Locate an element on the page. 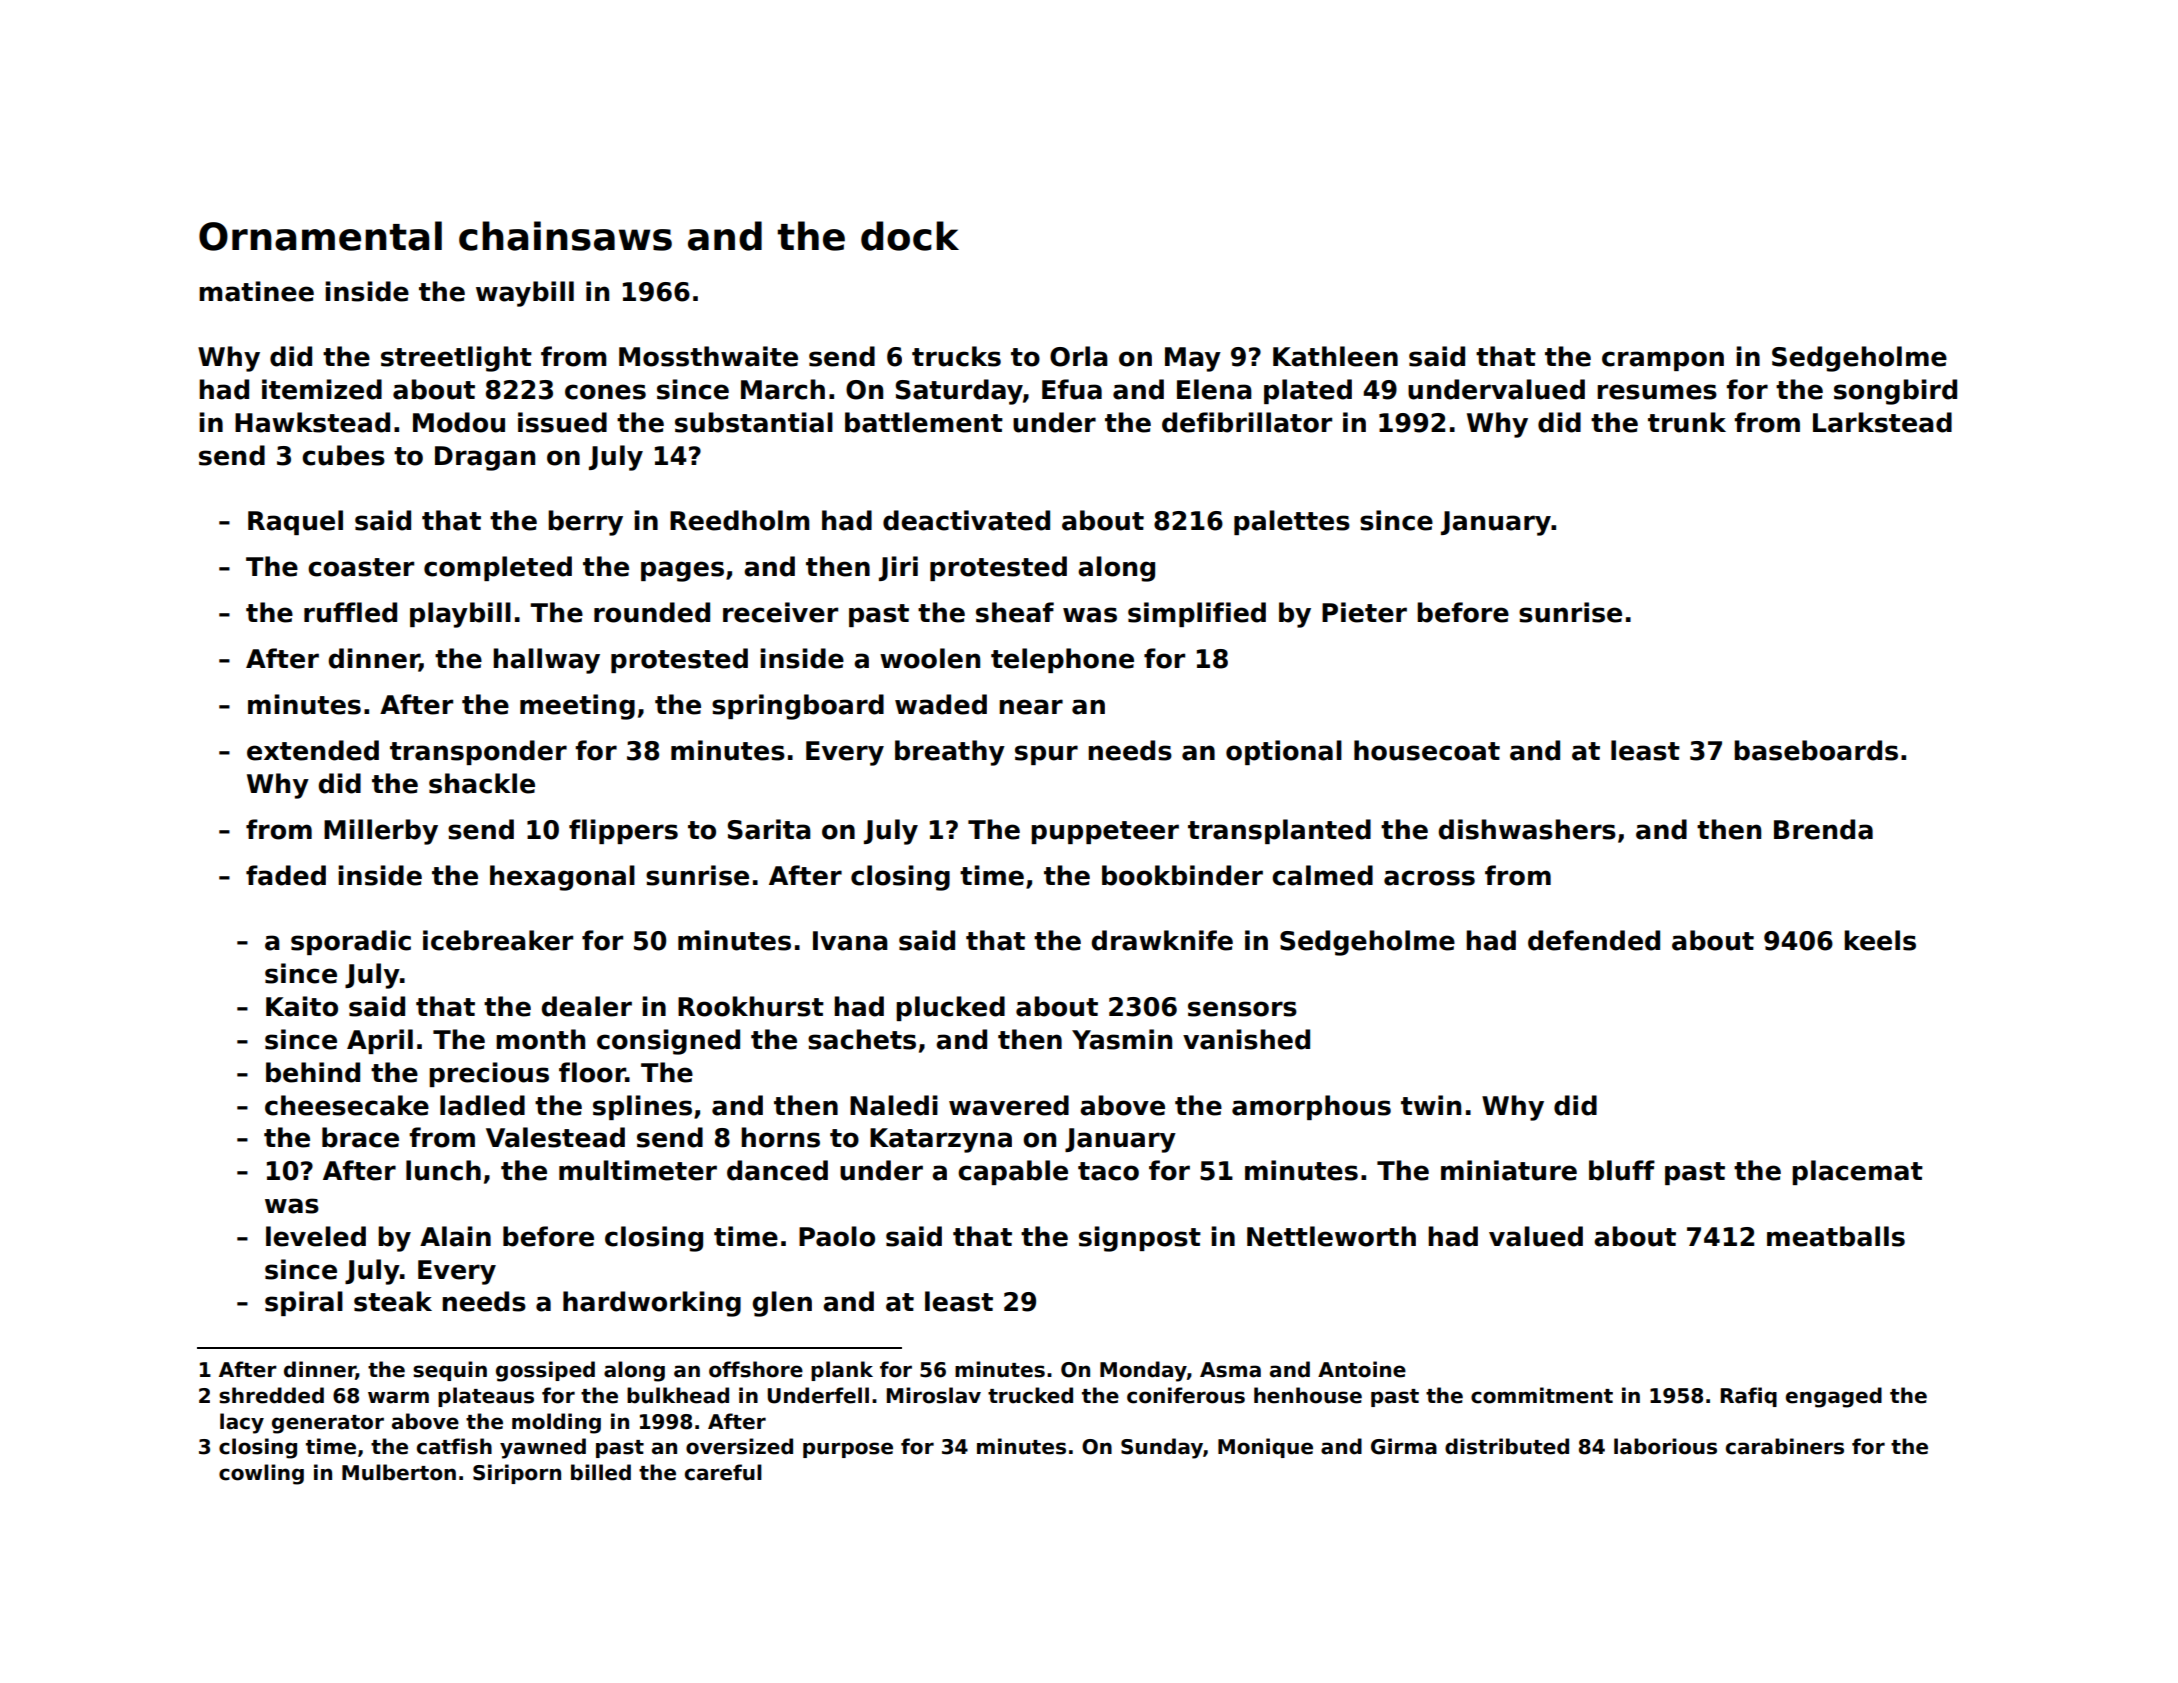  spiral is located at coordinates (304, 1303).
